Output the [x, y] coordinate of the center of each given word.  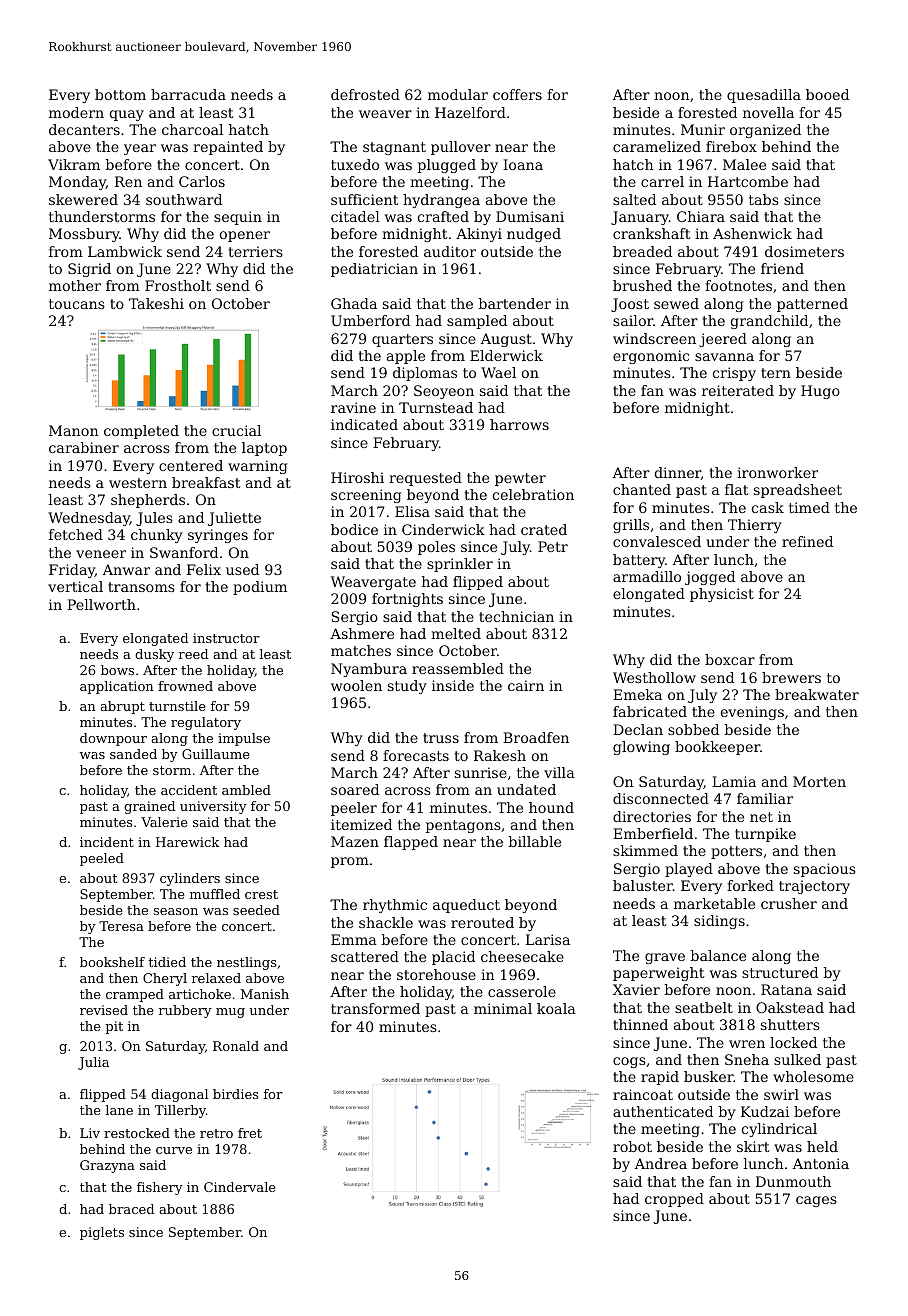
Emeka [637, 694]
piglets [102, 1233]
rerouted [482, 922]
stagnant [394, 148]
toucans [77, 304]
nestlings [247, 963]
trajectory [814, 887]
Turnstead [436, 407]
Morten [819, 781]
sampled [477, 322]
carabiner [84, 447]
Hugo [820, 392]
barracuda [188, 94]
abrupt [122, 707]
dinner [678, 472]
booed [827, 94]
